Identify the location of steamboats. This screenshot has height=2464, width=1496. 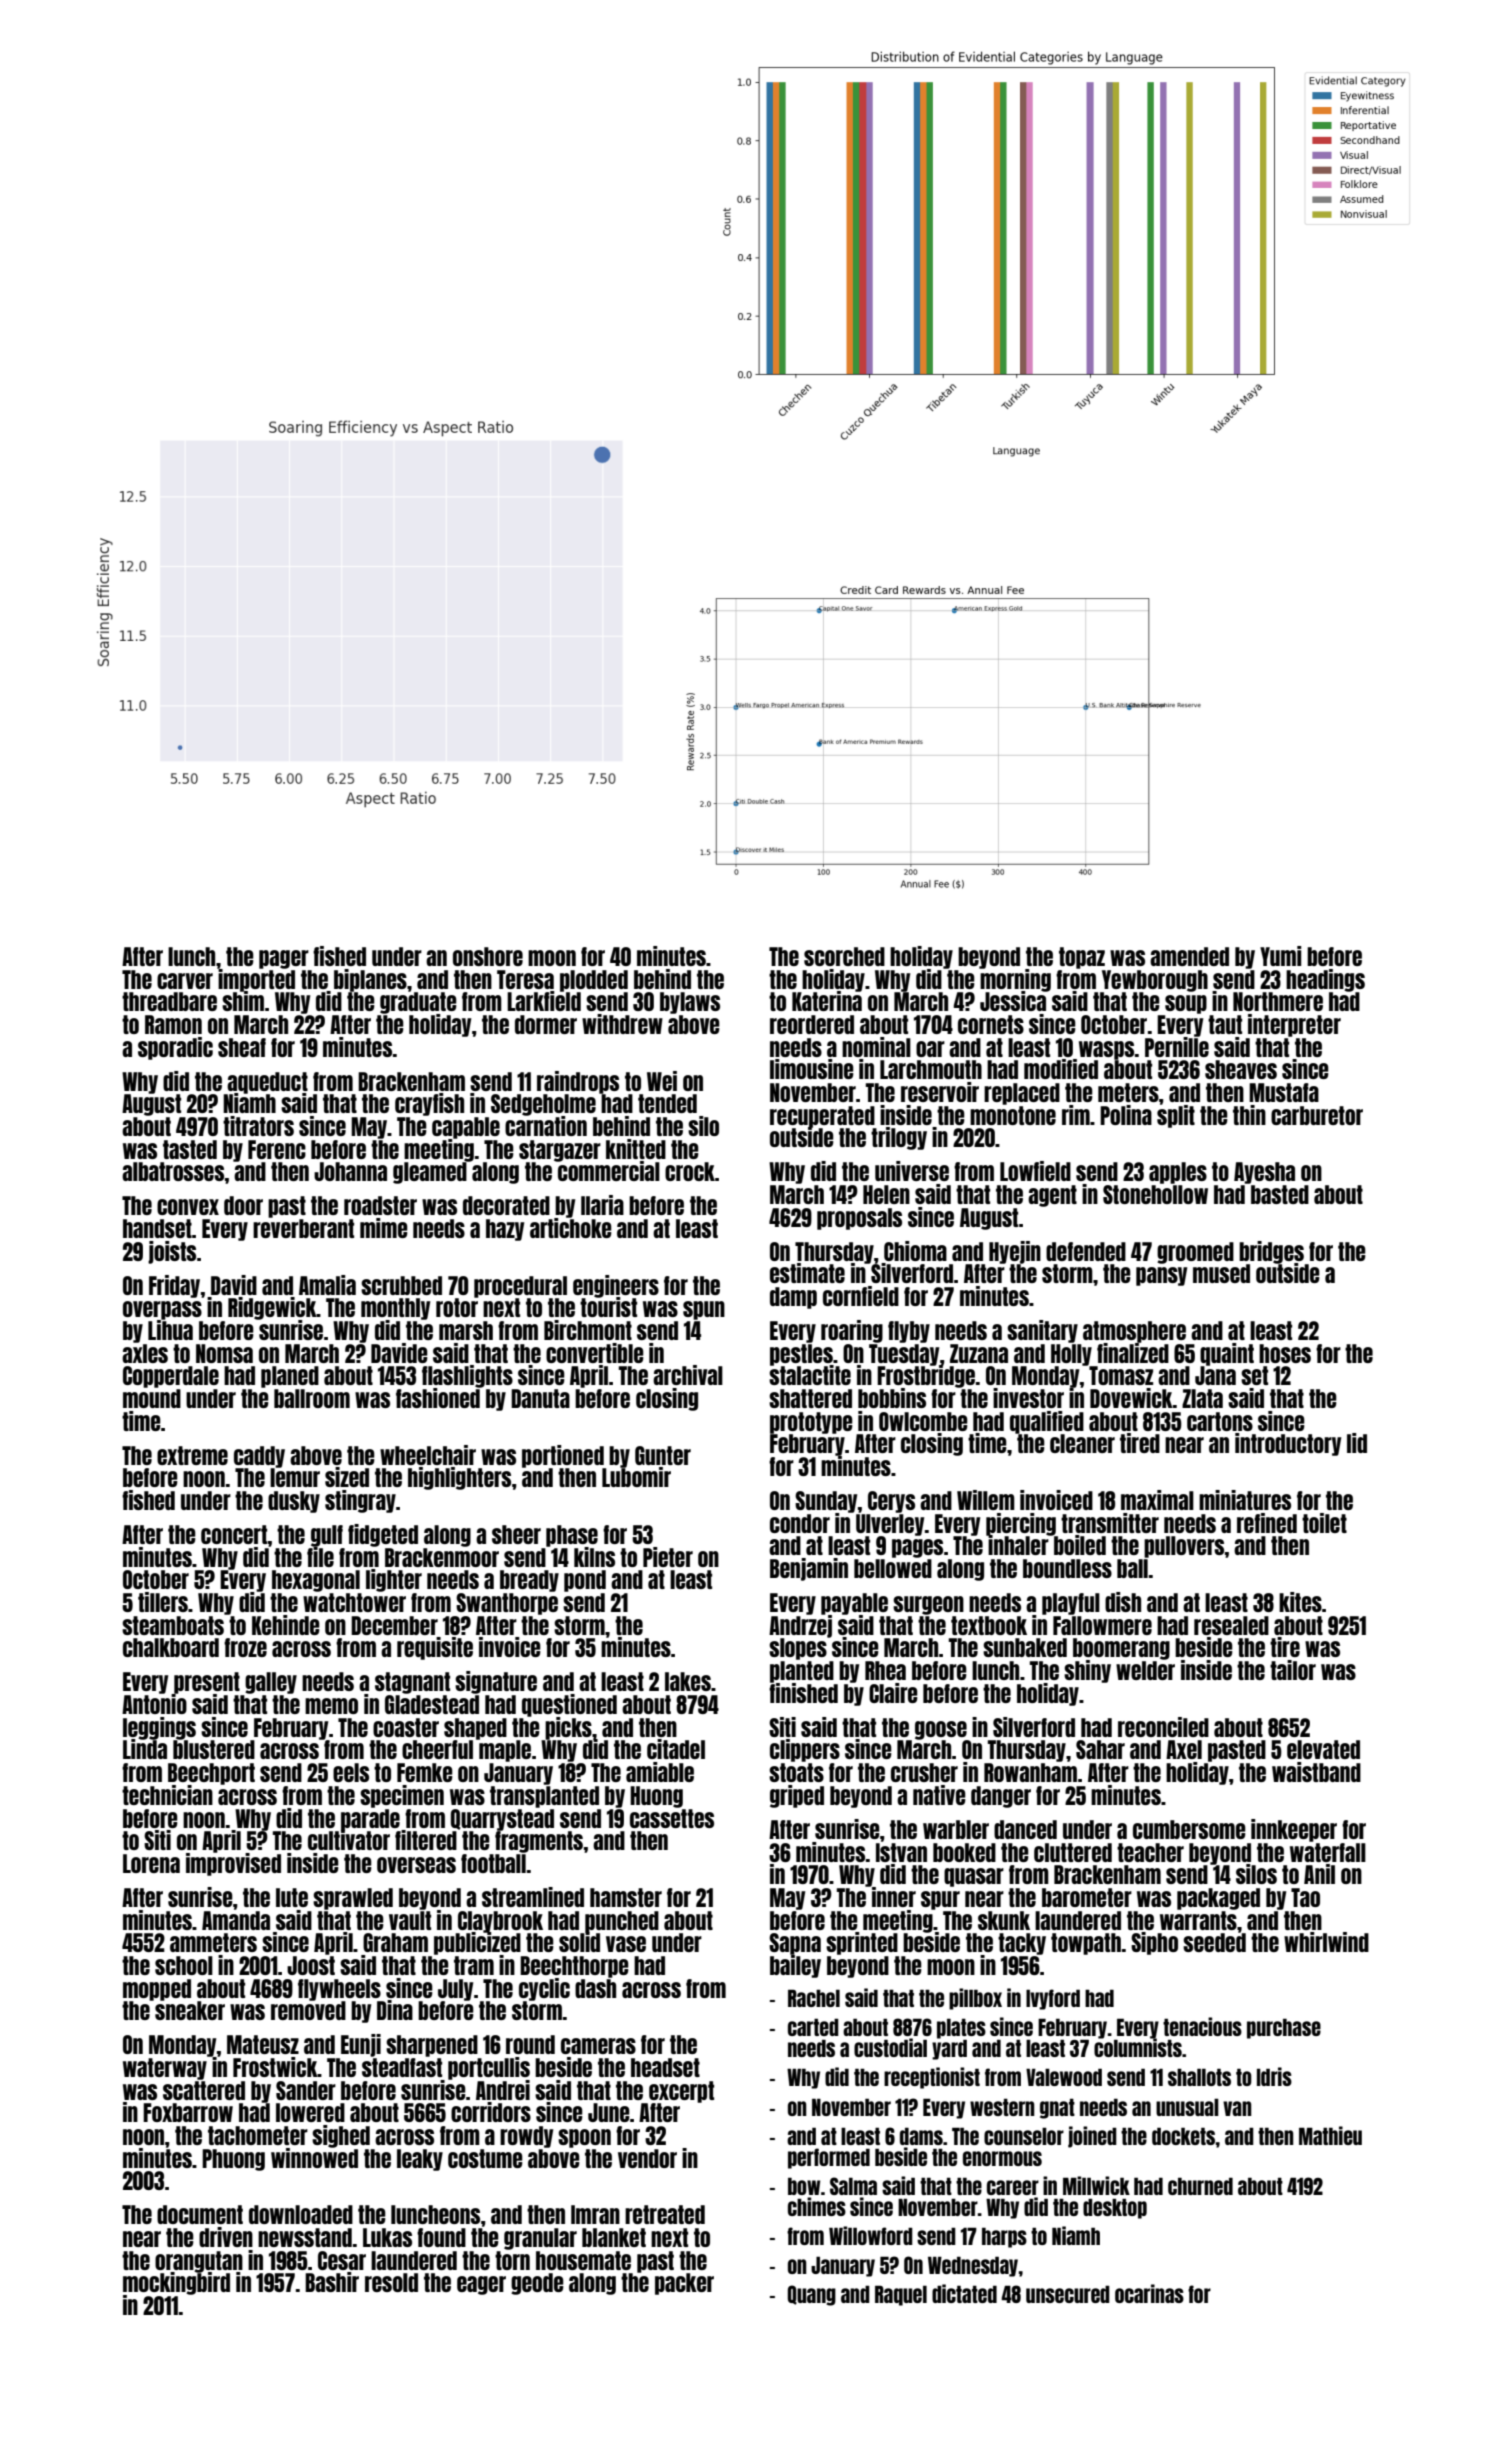
(173, 1625).
